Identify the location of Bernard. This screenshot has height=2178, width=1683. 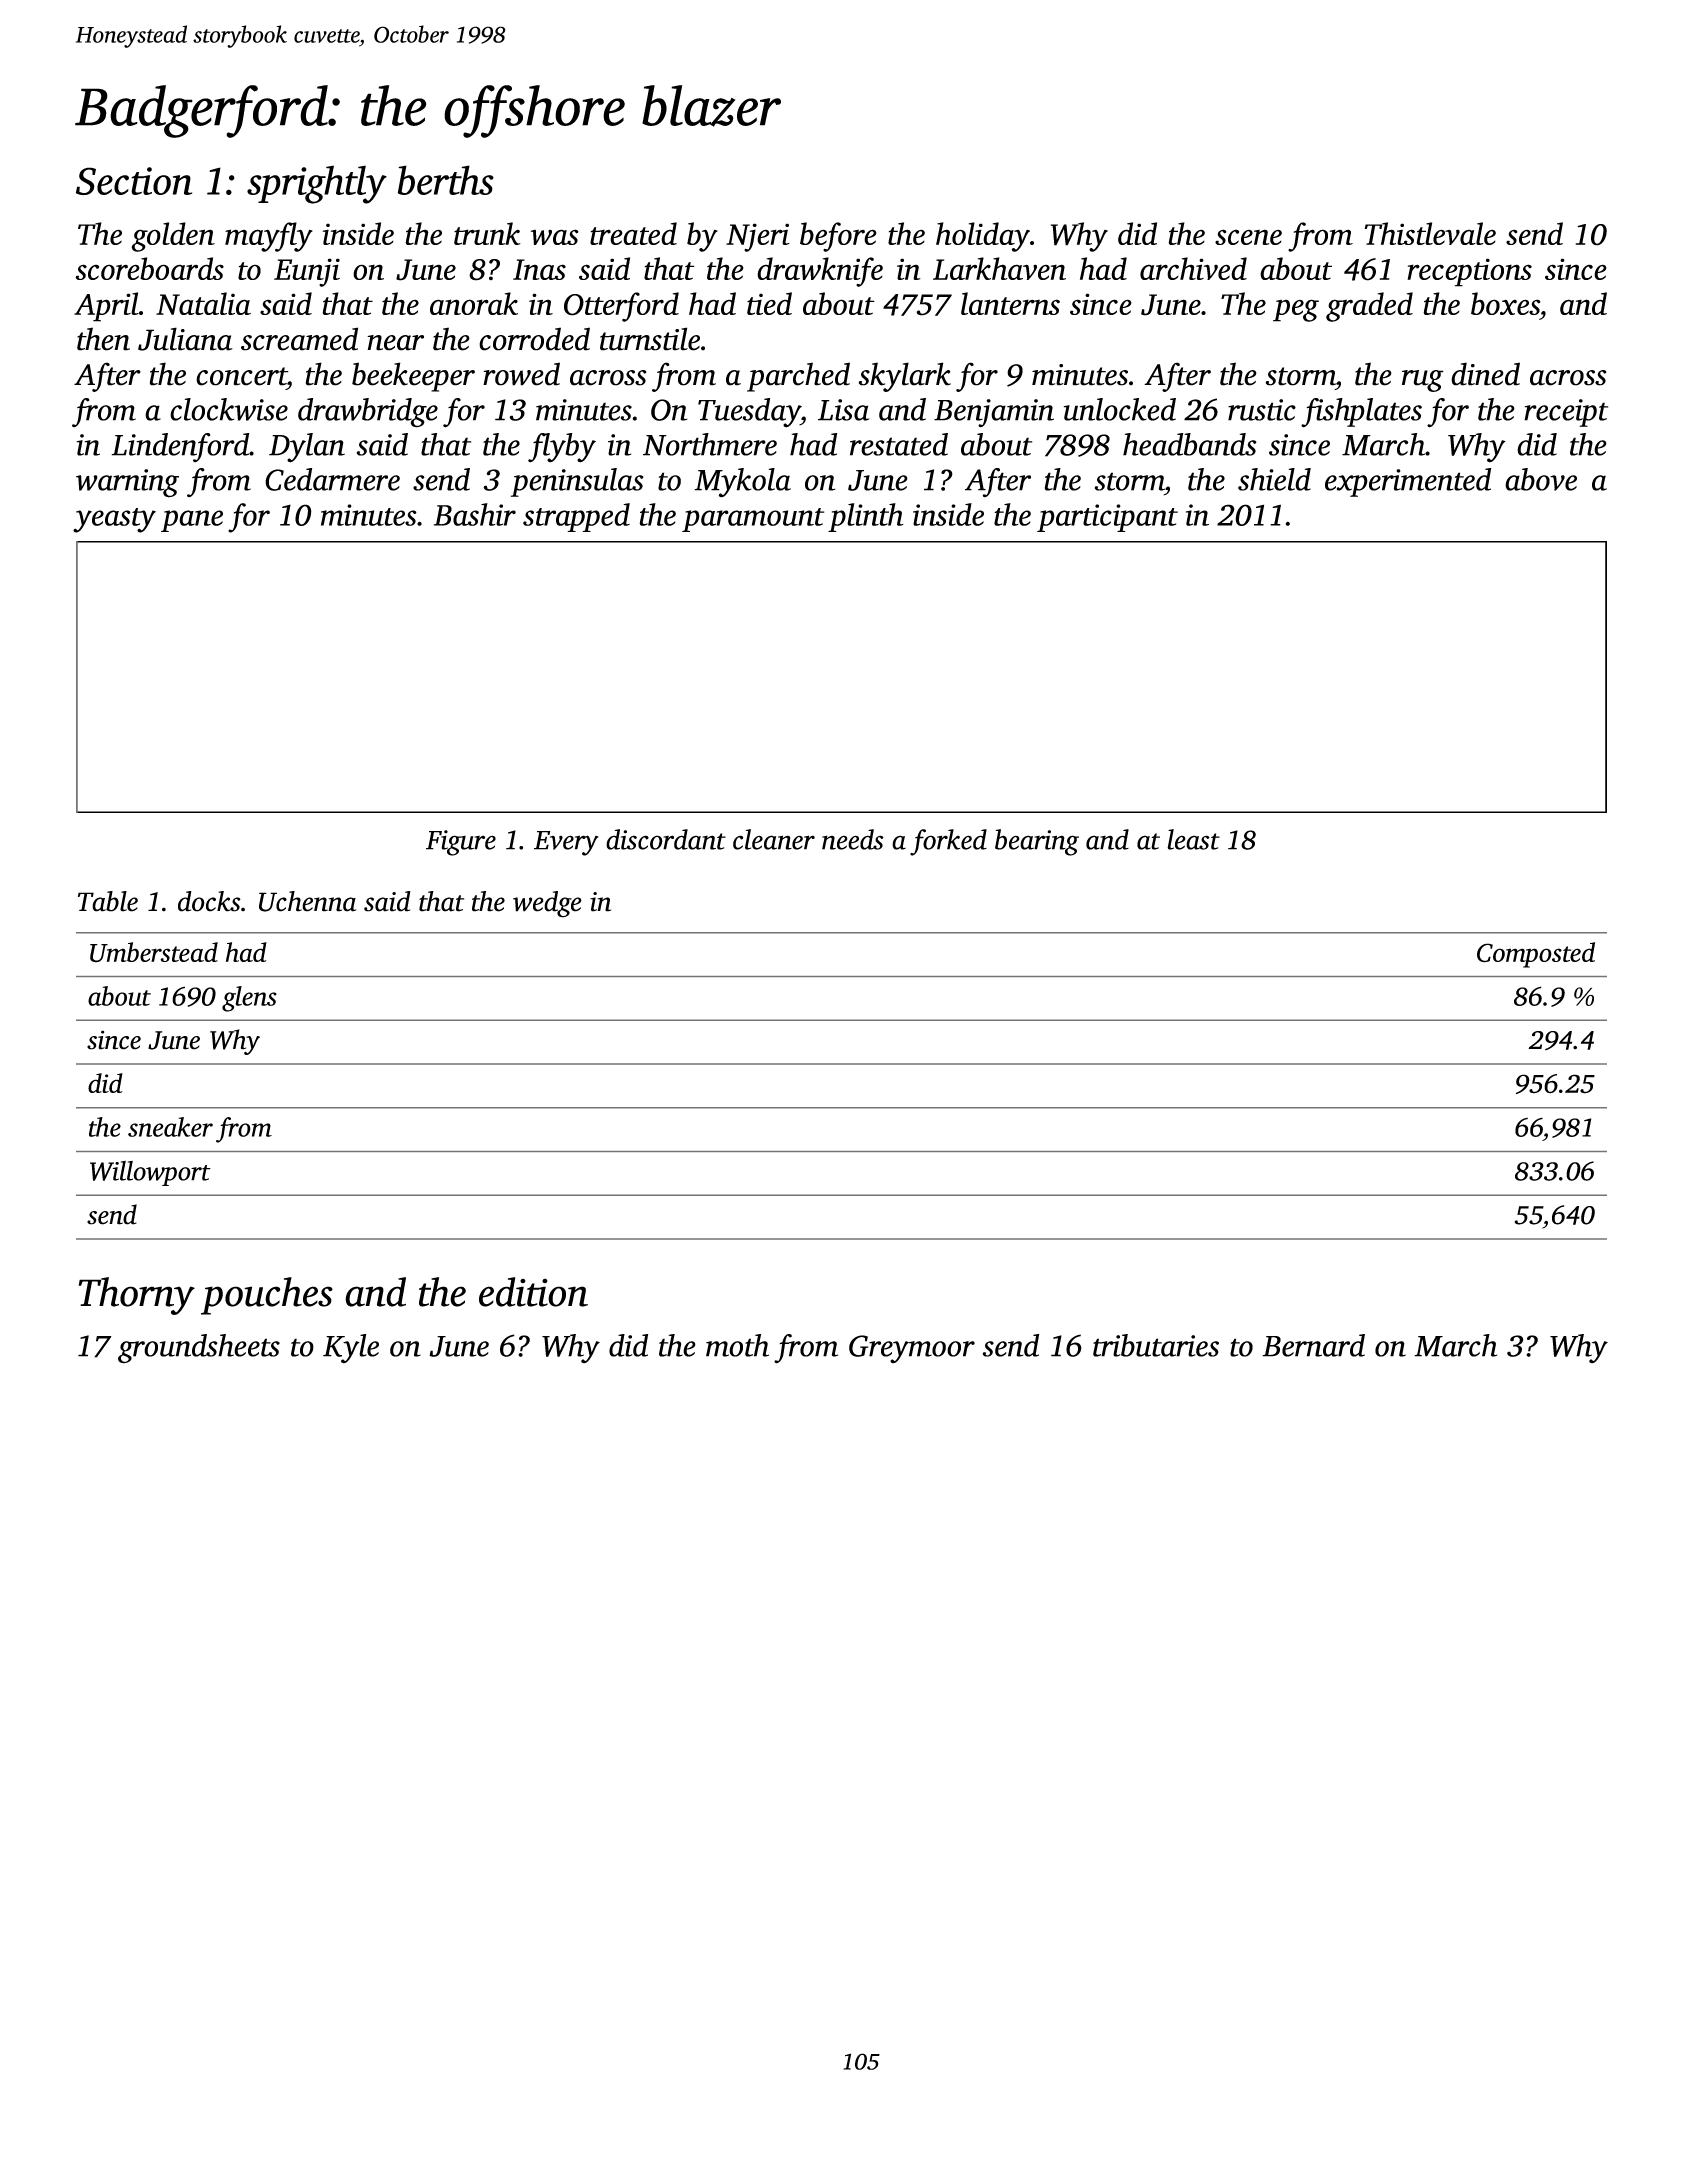
(1313, 1345).
